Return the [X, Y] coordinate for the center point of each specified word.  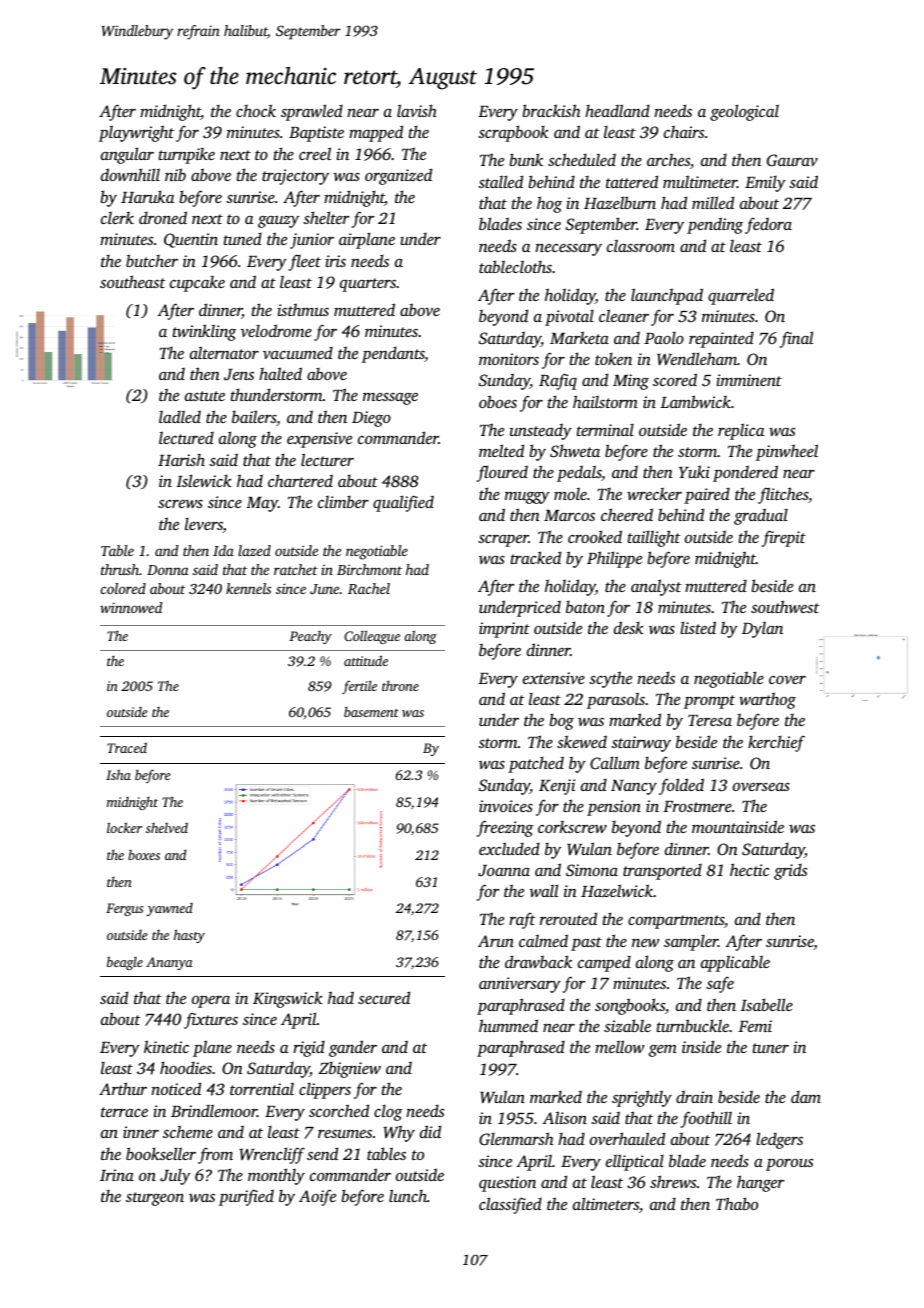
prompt [709, 702]
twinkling [205, 332]
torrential [262, 1089]
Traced [127, 747]
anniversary [520, 985]
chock [256, 110]
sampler [691, 943]
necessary [568, 250]
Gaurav [792, 160]
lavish [417, 110]
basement [371, 711]
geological [744, 112]
